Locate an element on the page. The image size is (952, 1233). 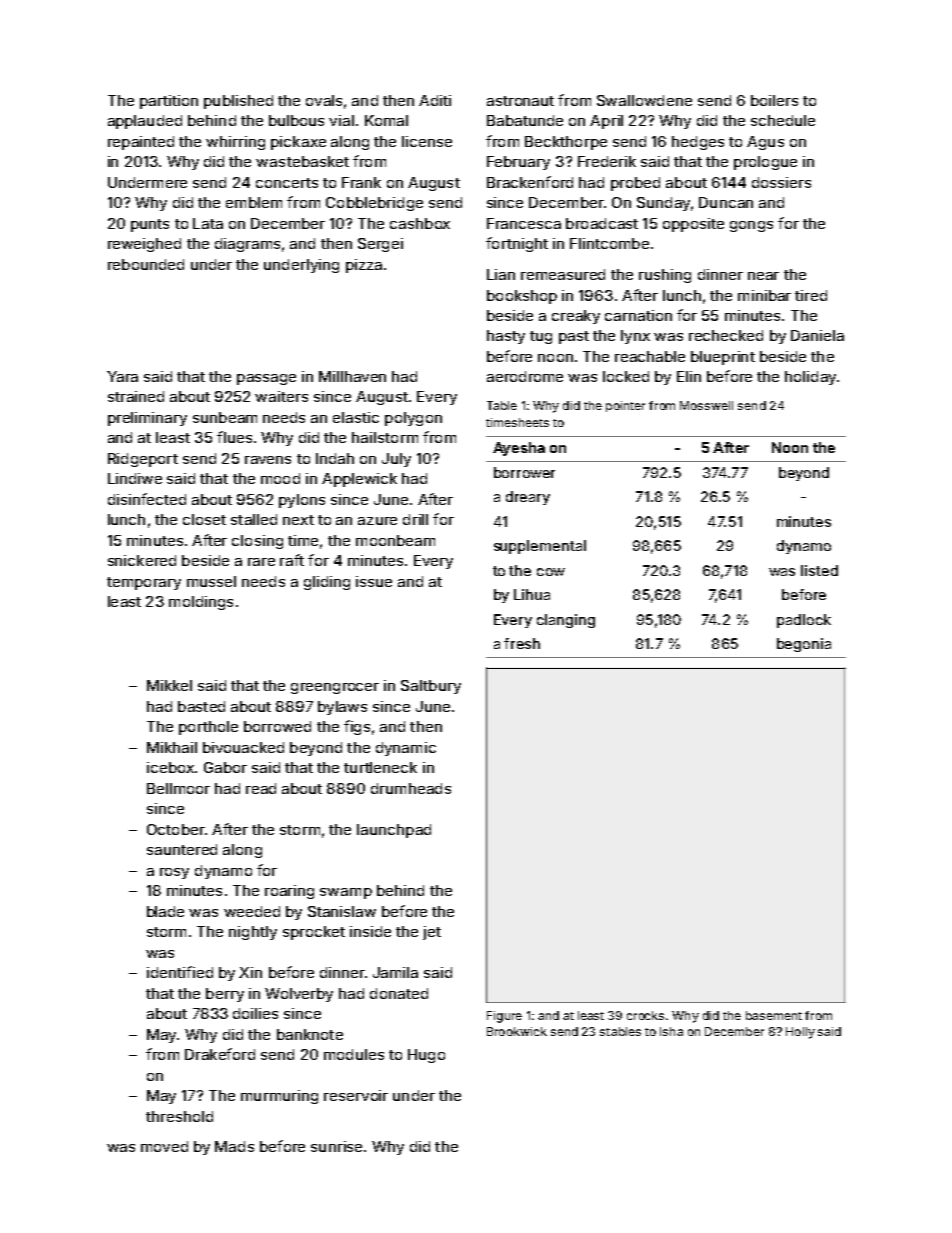
pizza is located at coordinates (364, 266).
